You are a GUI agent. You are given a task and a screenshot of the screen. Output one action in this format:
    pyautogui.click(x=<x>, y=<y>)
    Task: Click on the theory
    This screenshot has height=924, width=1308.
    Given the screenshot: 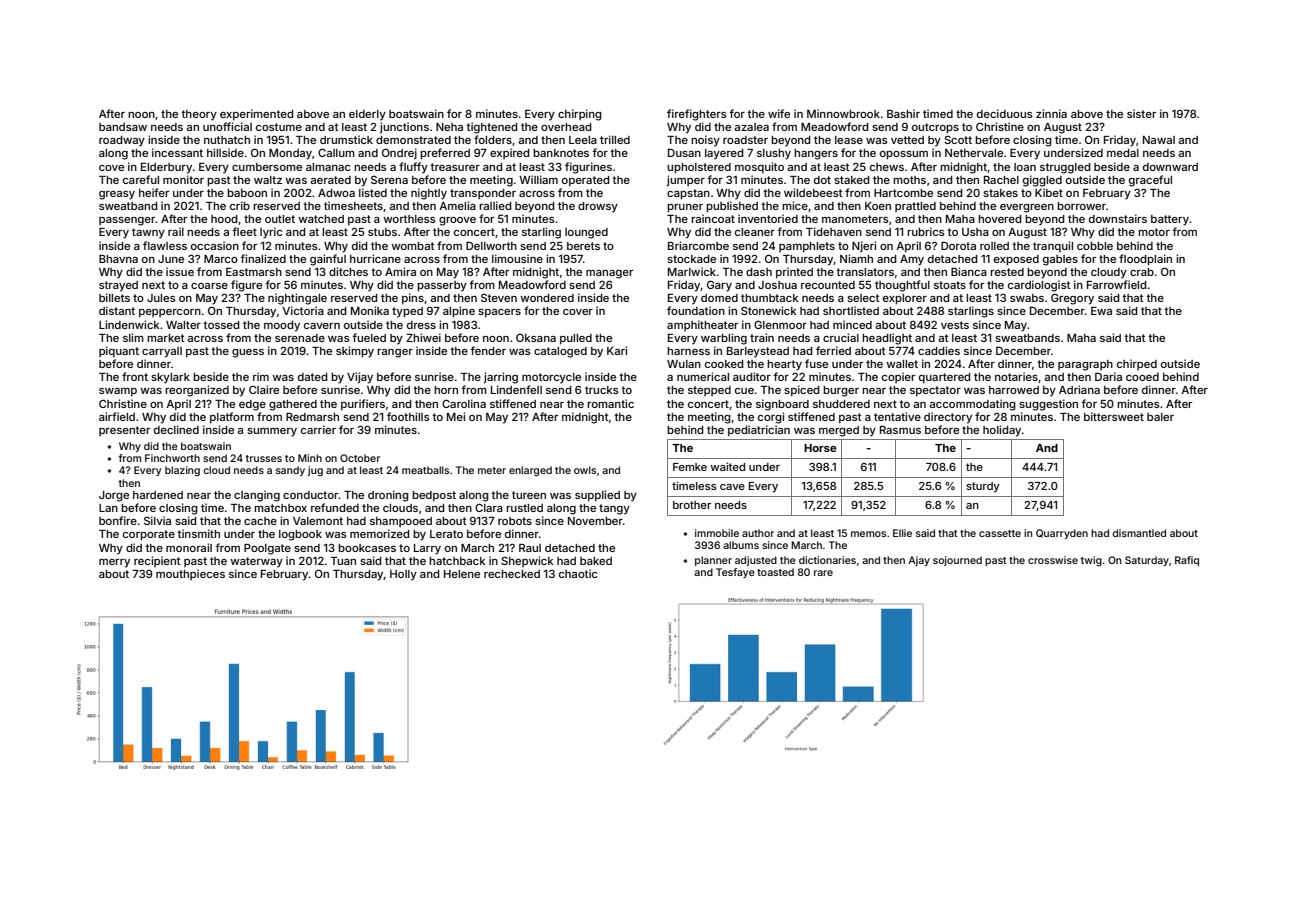 What is the action you would take?
    pyautogui.click(x=199, y=115)
